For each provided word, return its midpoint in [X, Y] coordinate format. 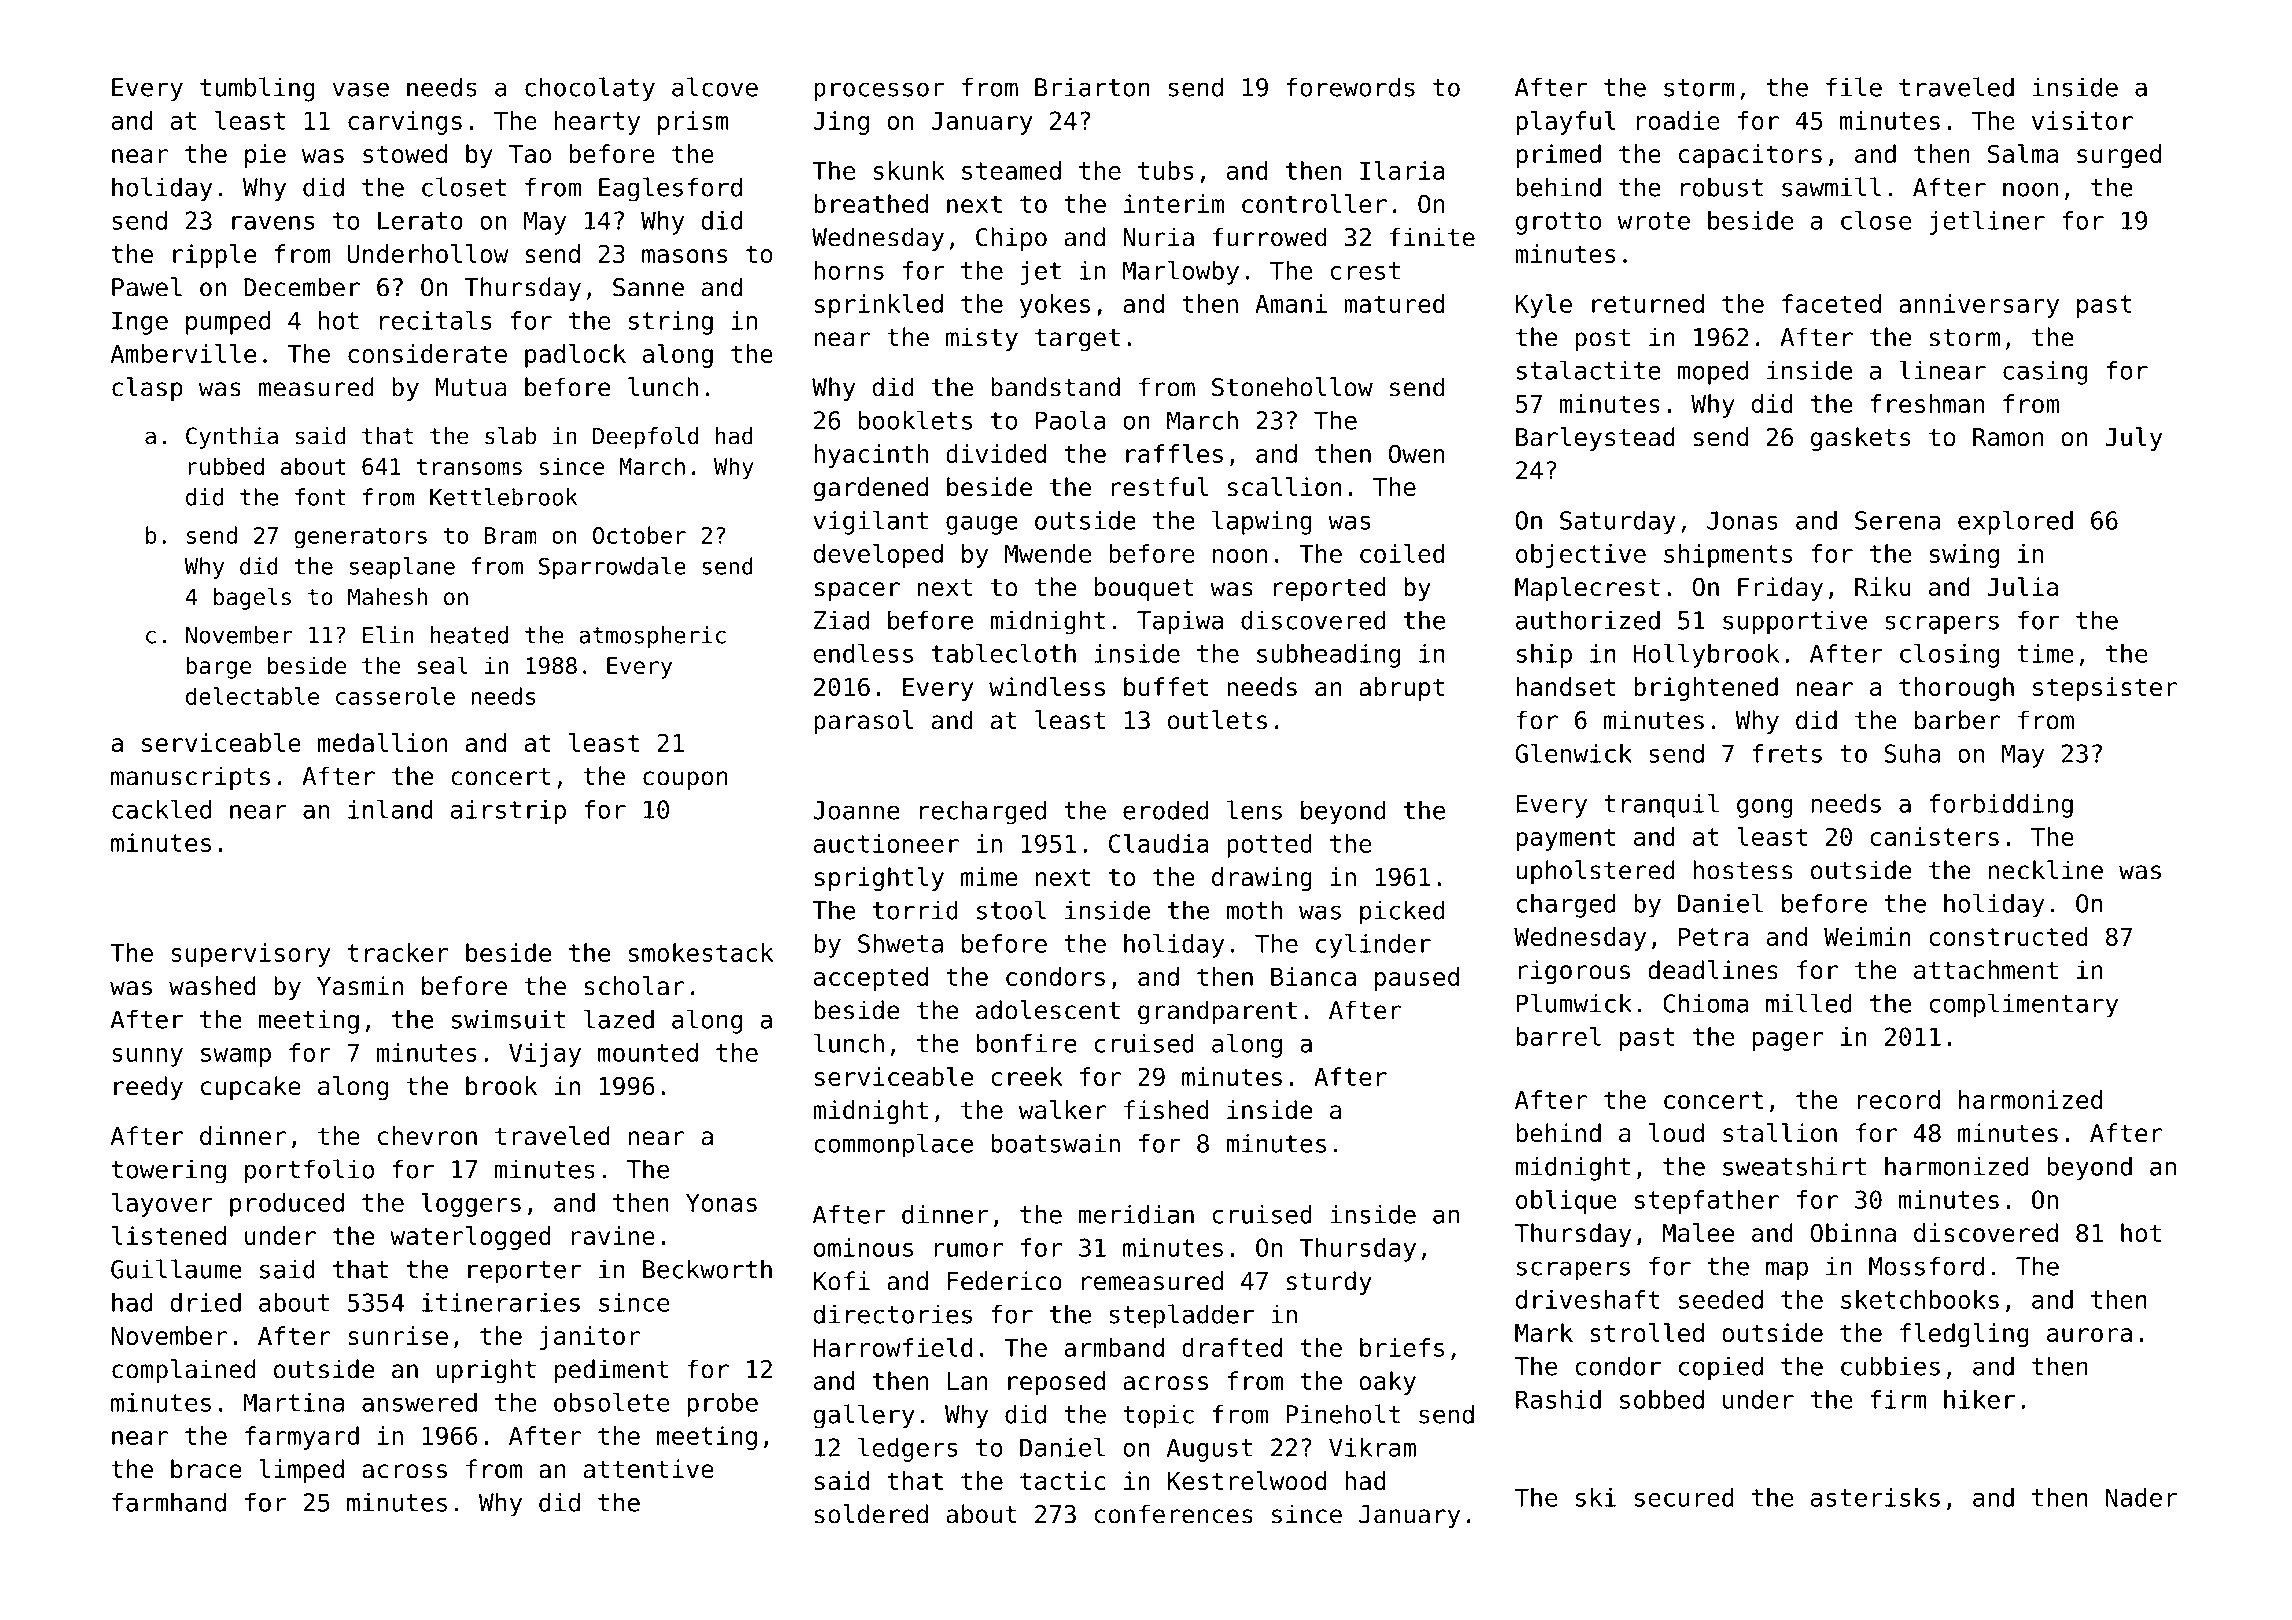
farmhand [169, 1502]
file [1854, 87]
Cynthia [232, 438]
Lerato [420, 220]
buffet [1166, 686]
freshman [1927, 403]
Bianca [1313, 976]
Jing [841, 123]
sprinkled [879, 306]
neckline [2045, 870]
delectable [252, 696]
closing [1949, 655]
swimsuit [508, 1019]
